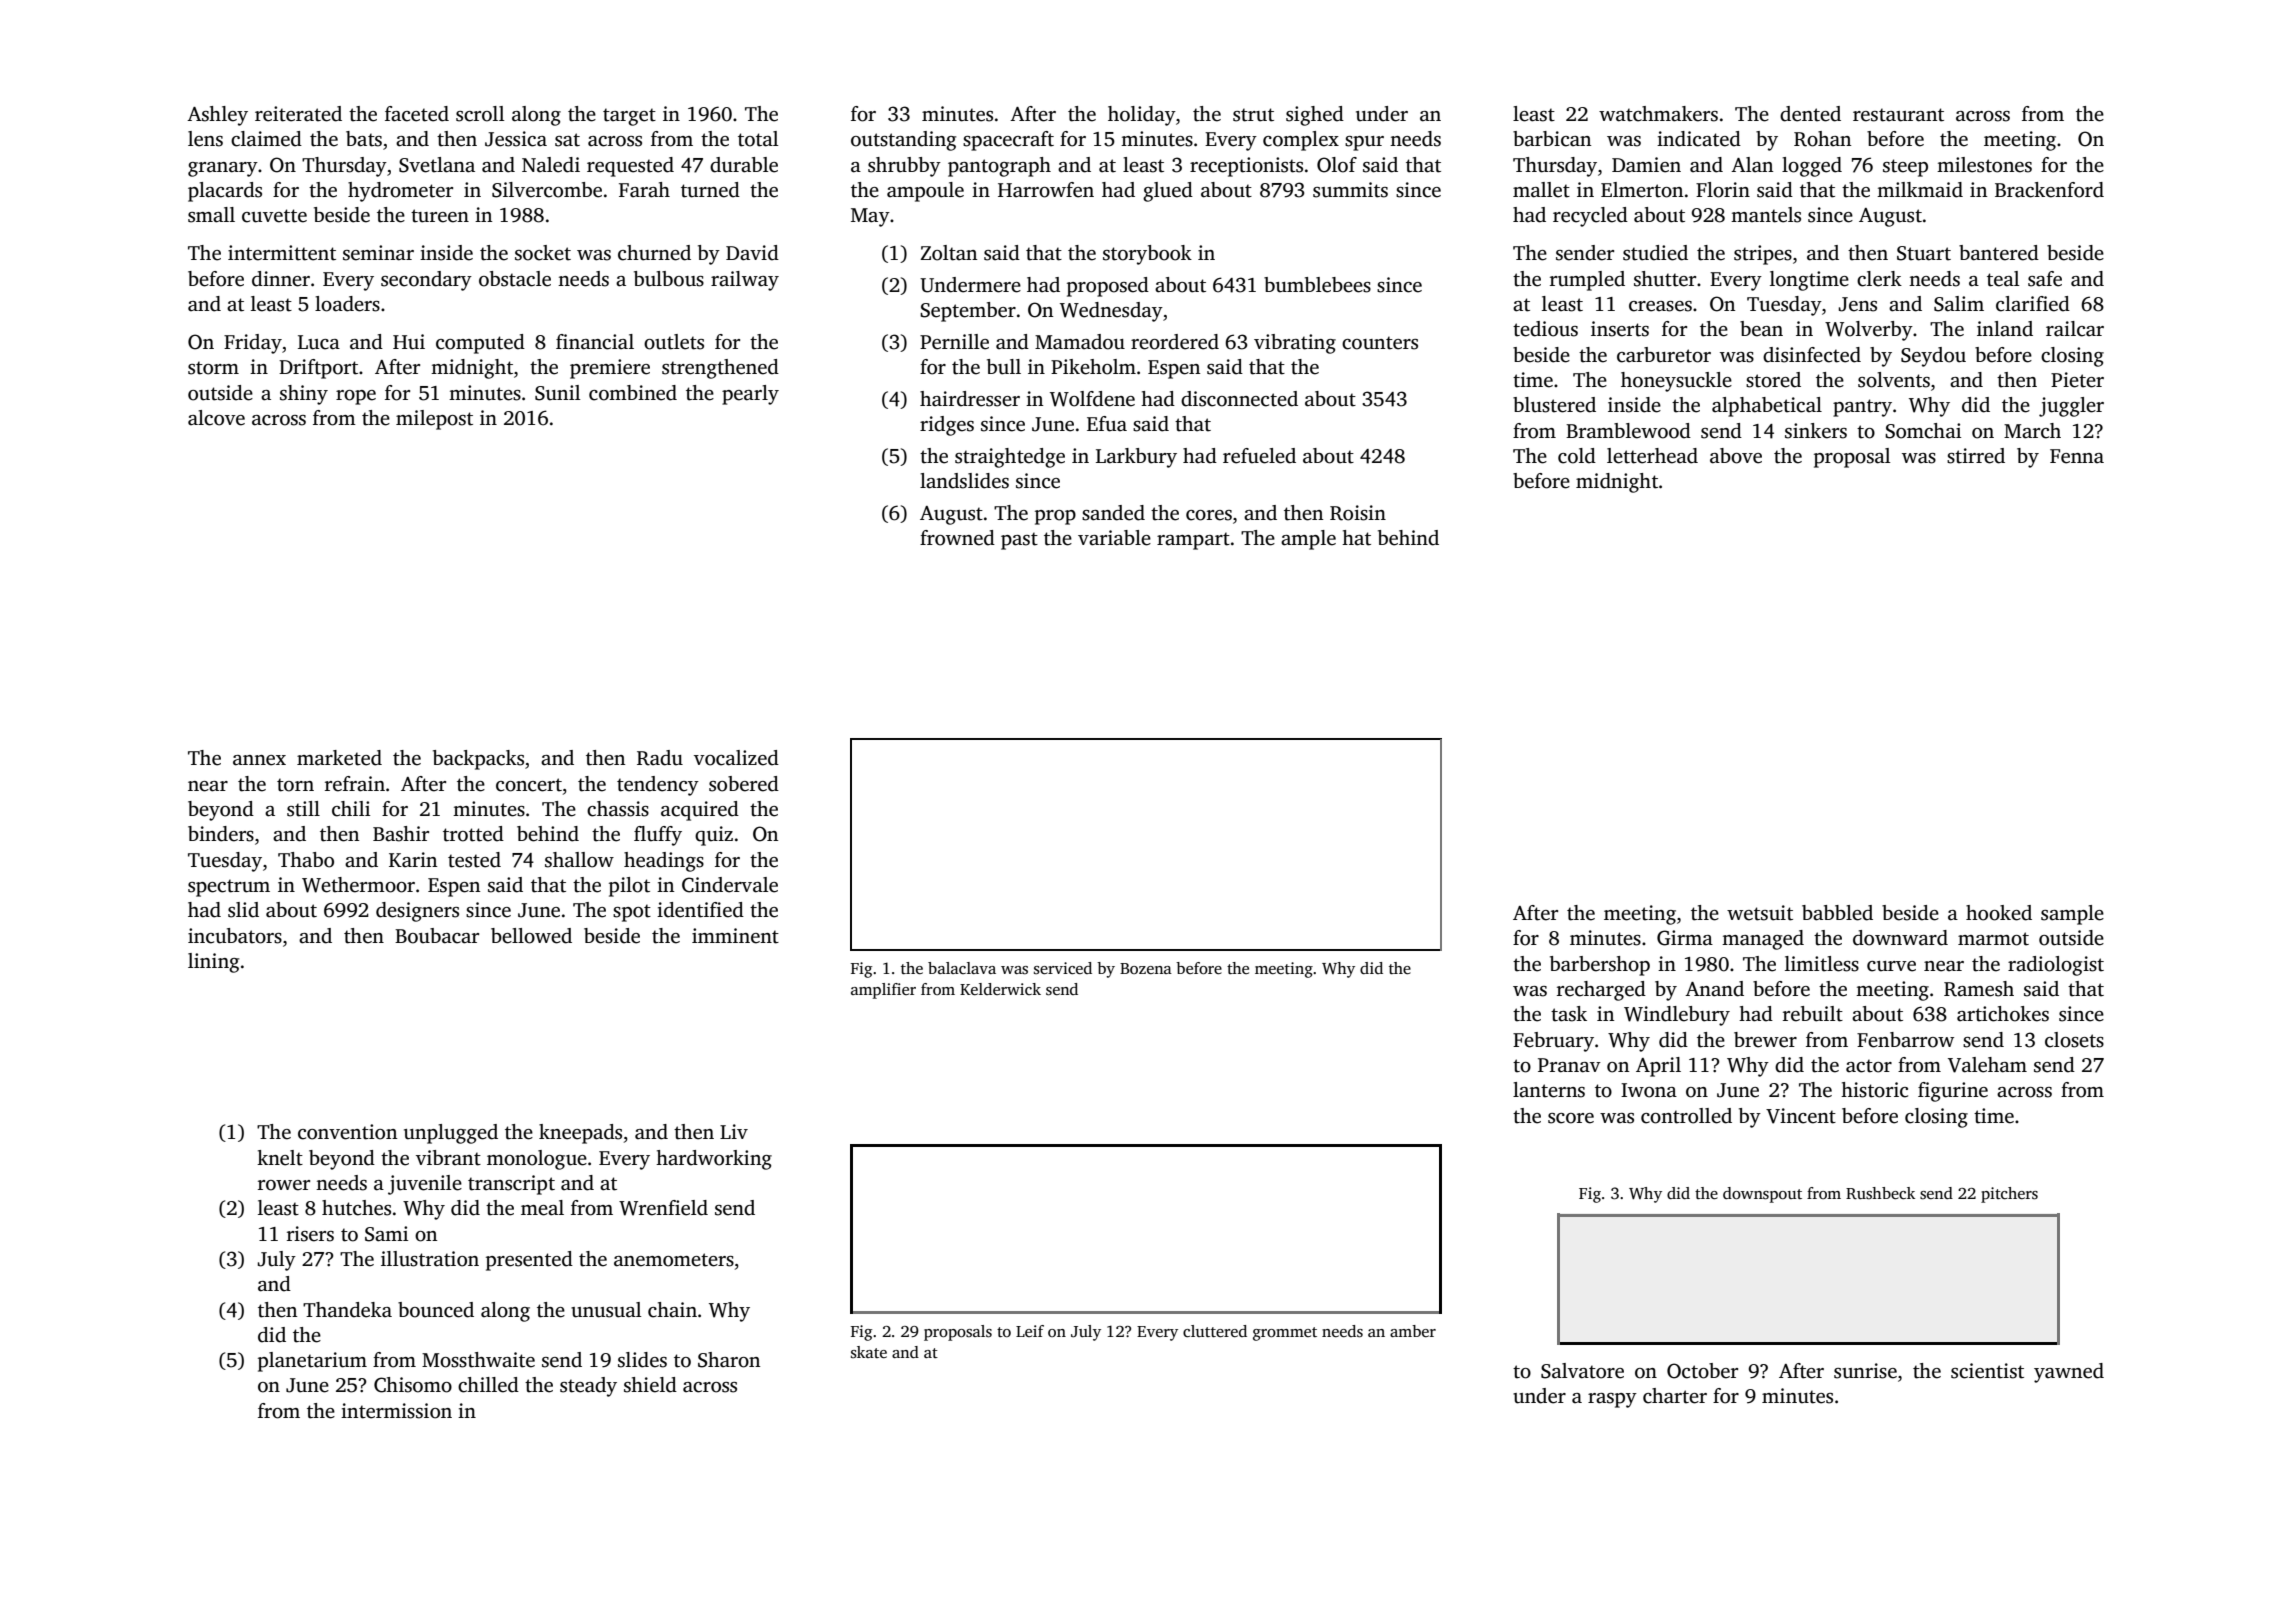 This screenshot has width=2292, height=1620. What do you see at coordinates (1649, 1090) in the screenshot?
I see `Iwona` at bounding box center [1649, 1090].
